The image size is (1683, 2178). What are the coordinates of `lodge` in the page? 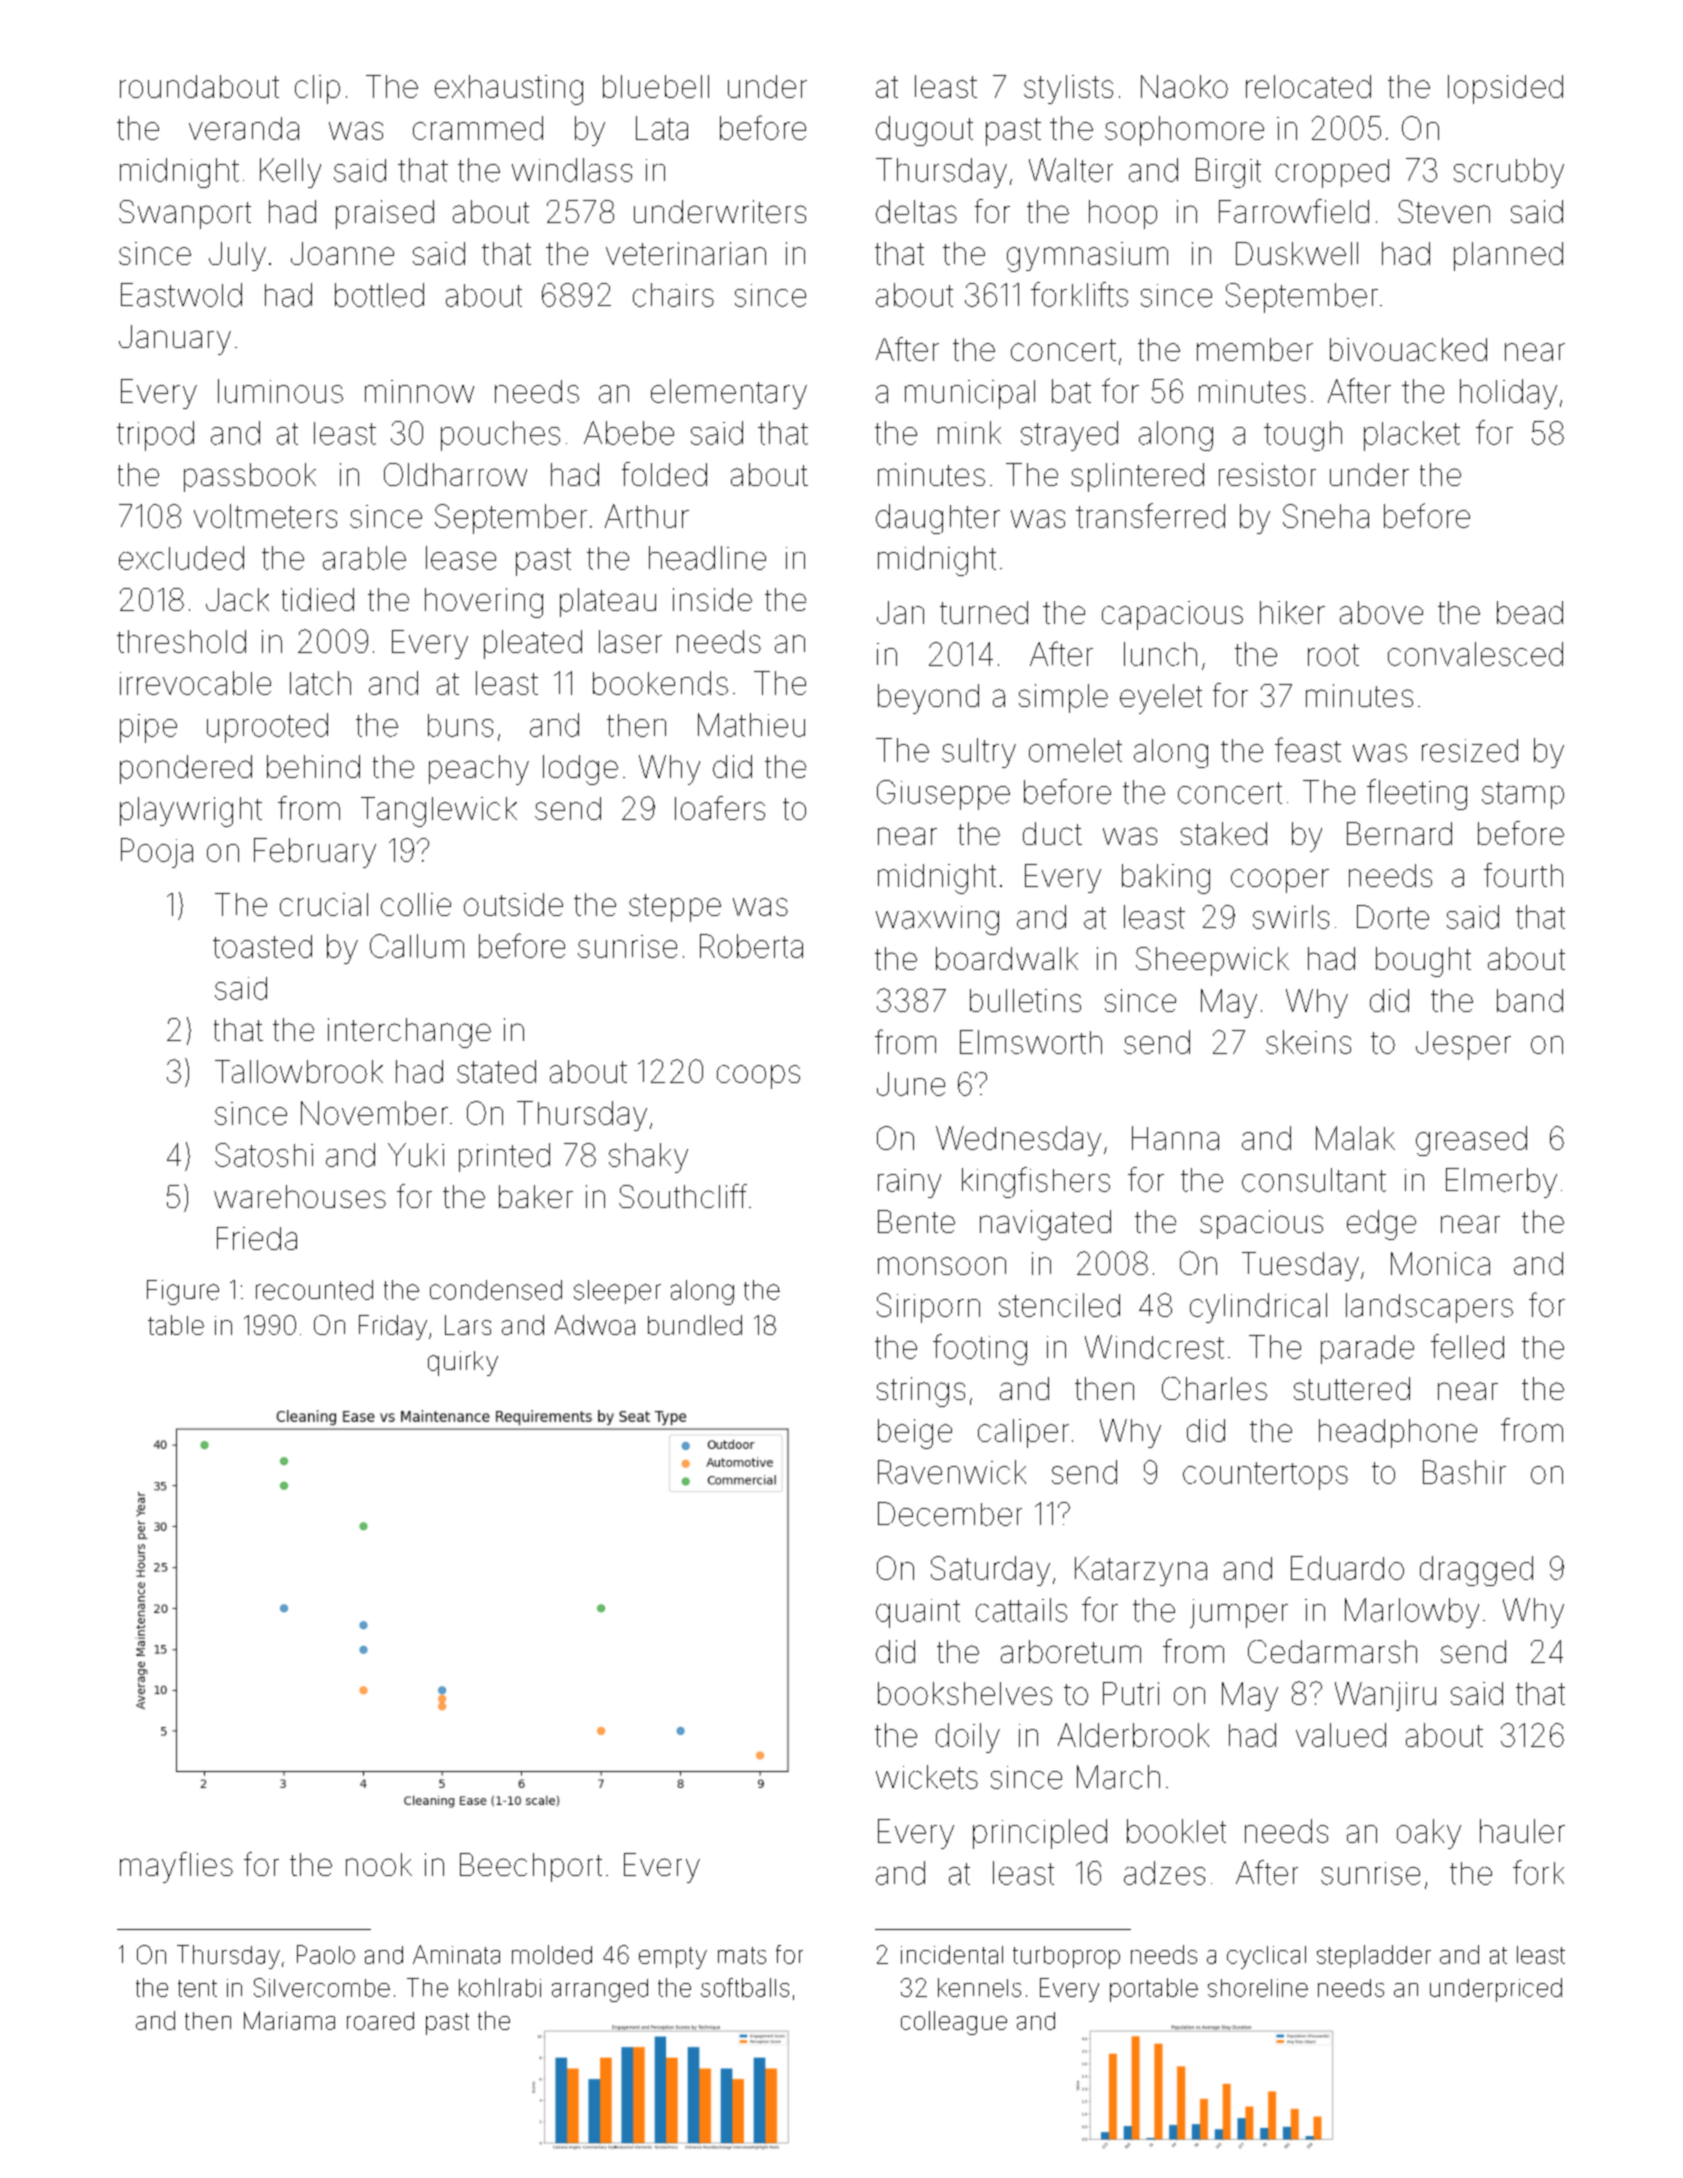 It's located at (580, 770).
